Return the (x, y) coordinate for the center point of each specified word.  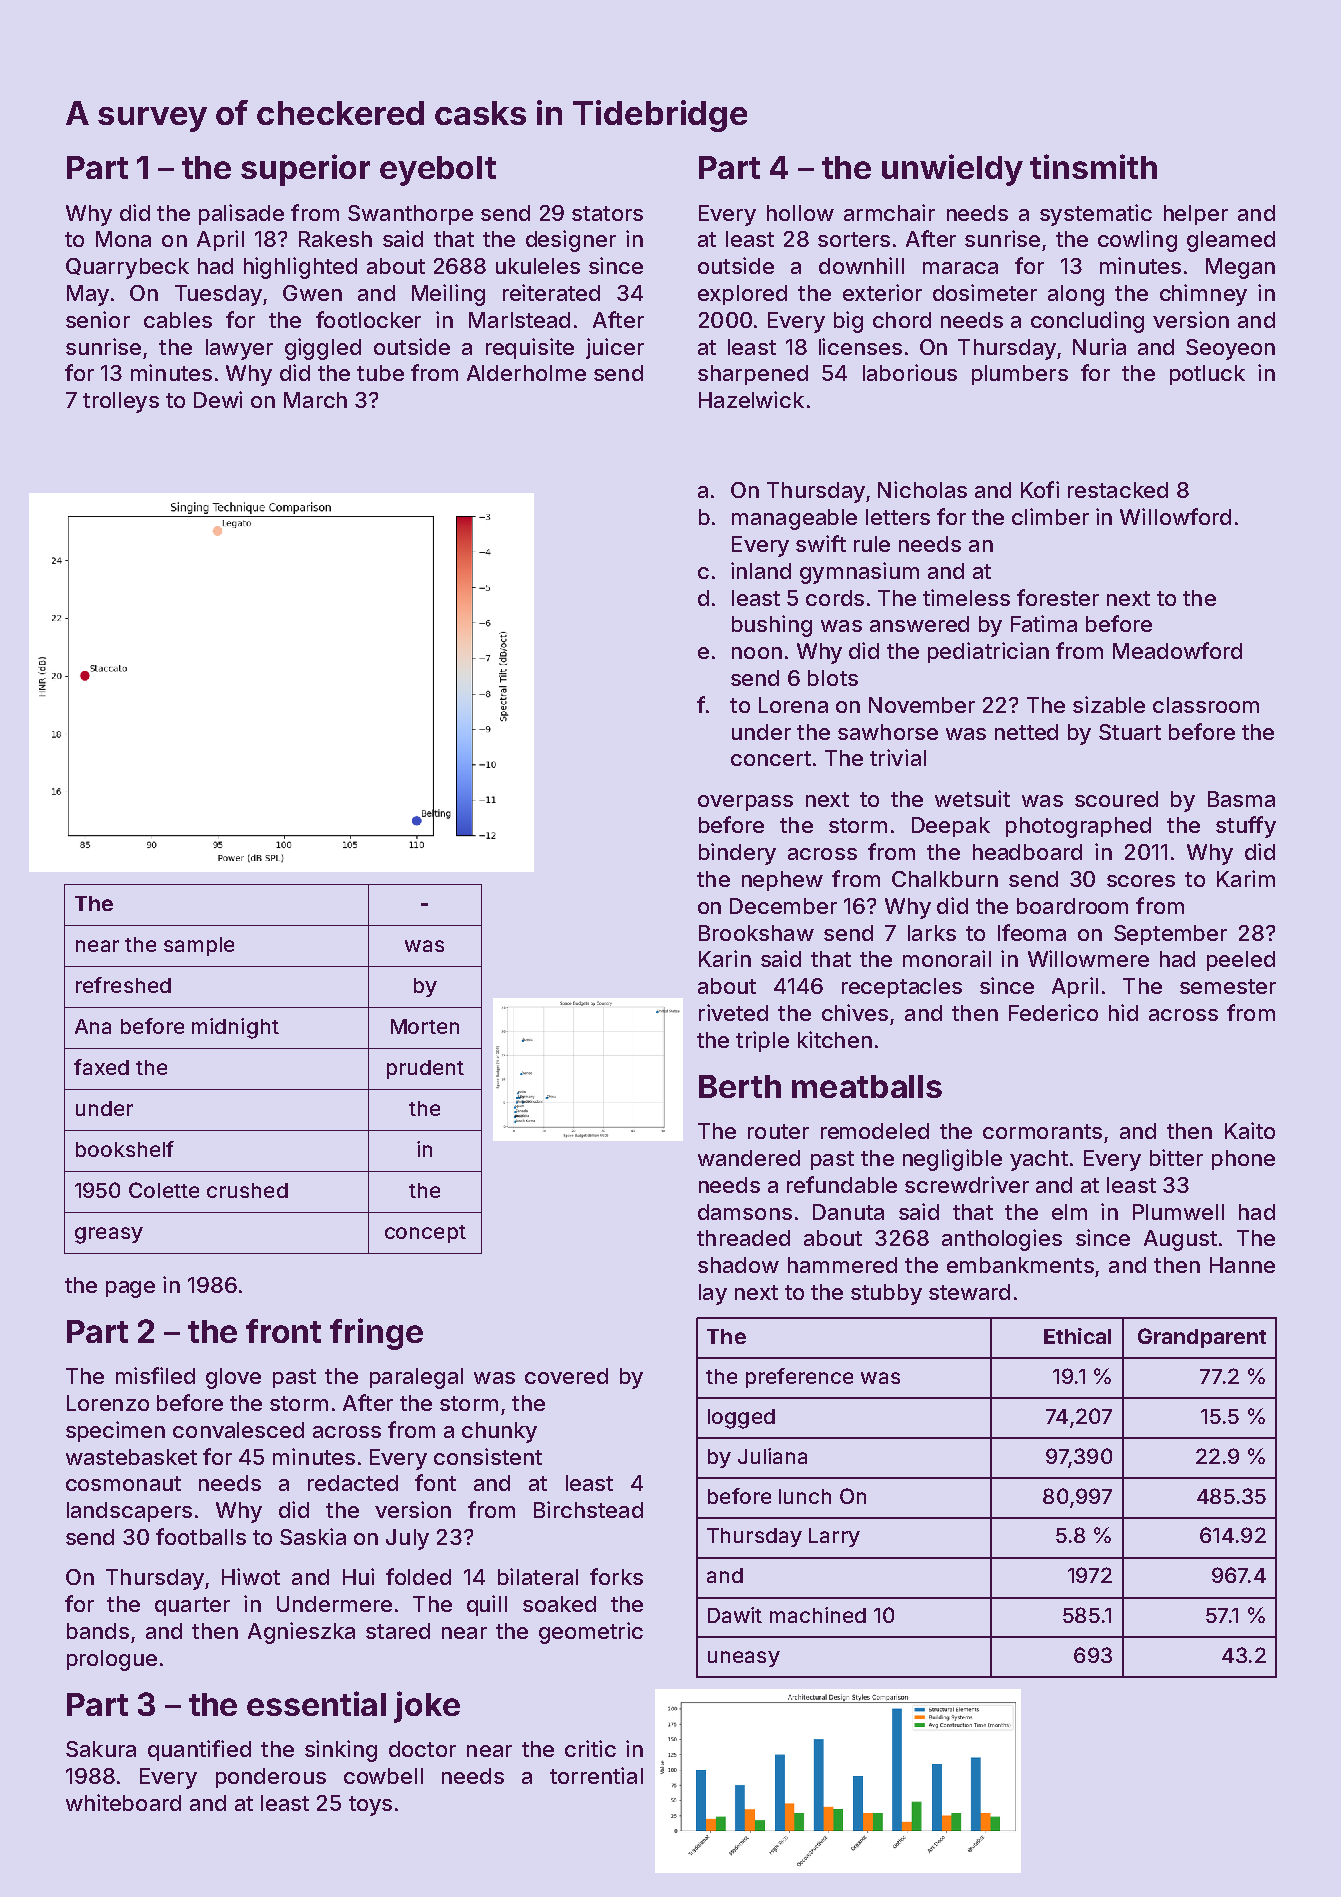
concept (425, 1234)
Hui (358, 1576)
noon (757, 653)
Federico (1053, 1012)
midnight (235, 1028)
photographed (1078, 827)
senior (98, 319)
